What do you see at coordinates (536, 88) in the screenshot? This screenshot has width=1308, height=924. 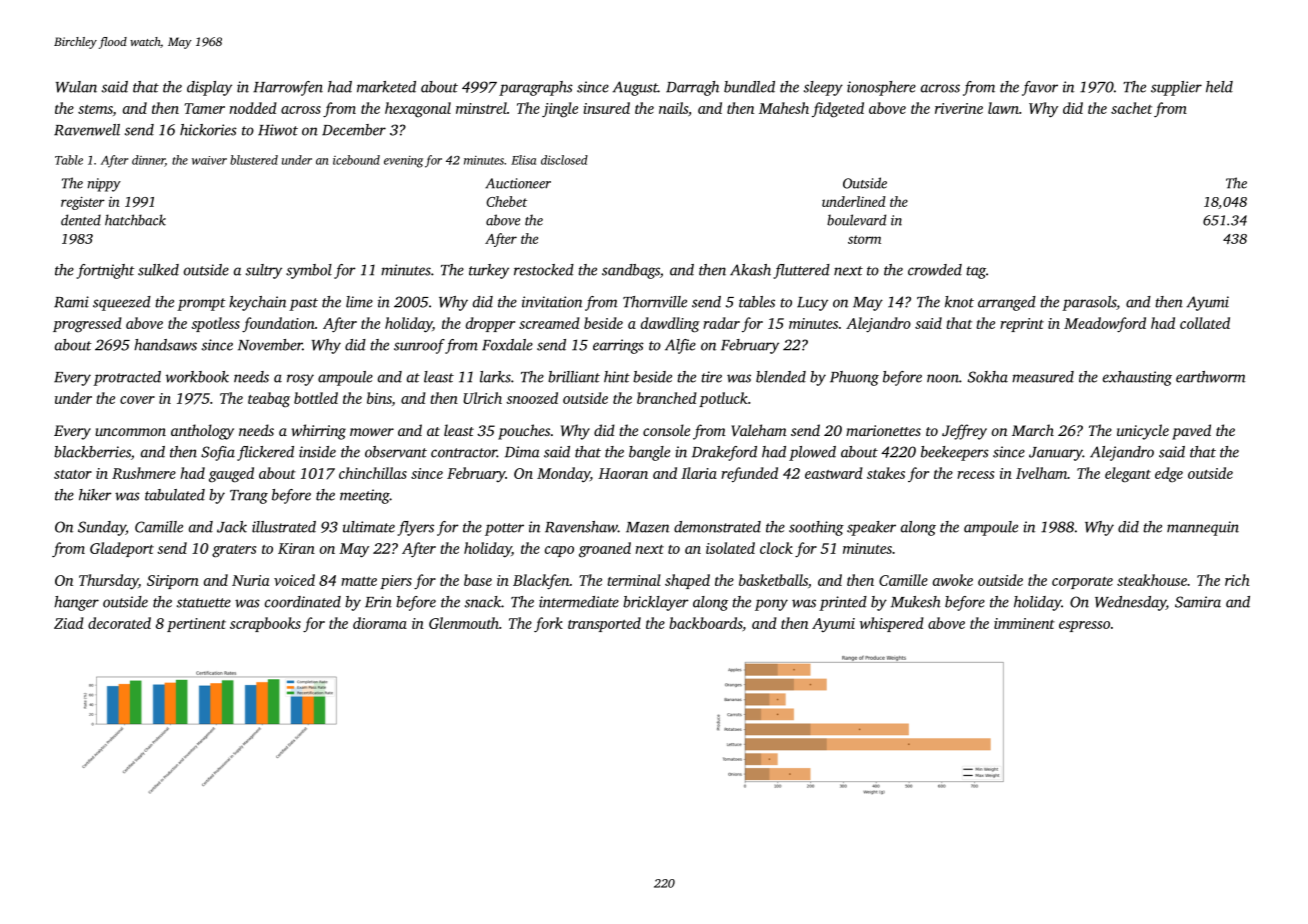 I see `paragraphs` at bounding box center [536, 88].
